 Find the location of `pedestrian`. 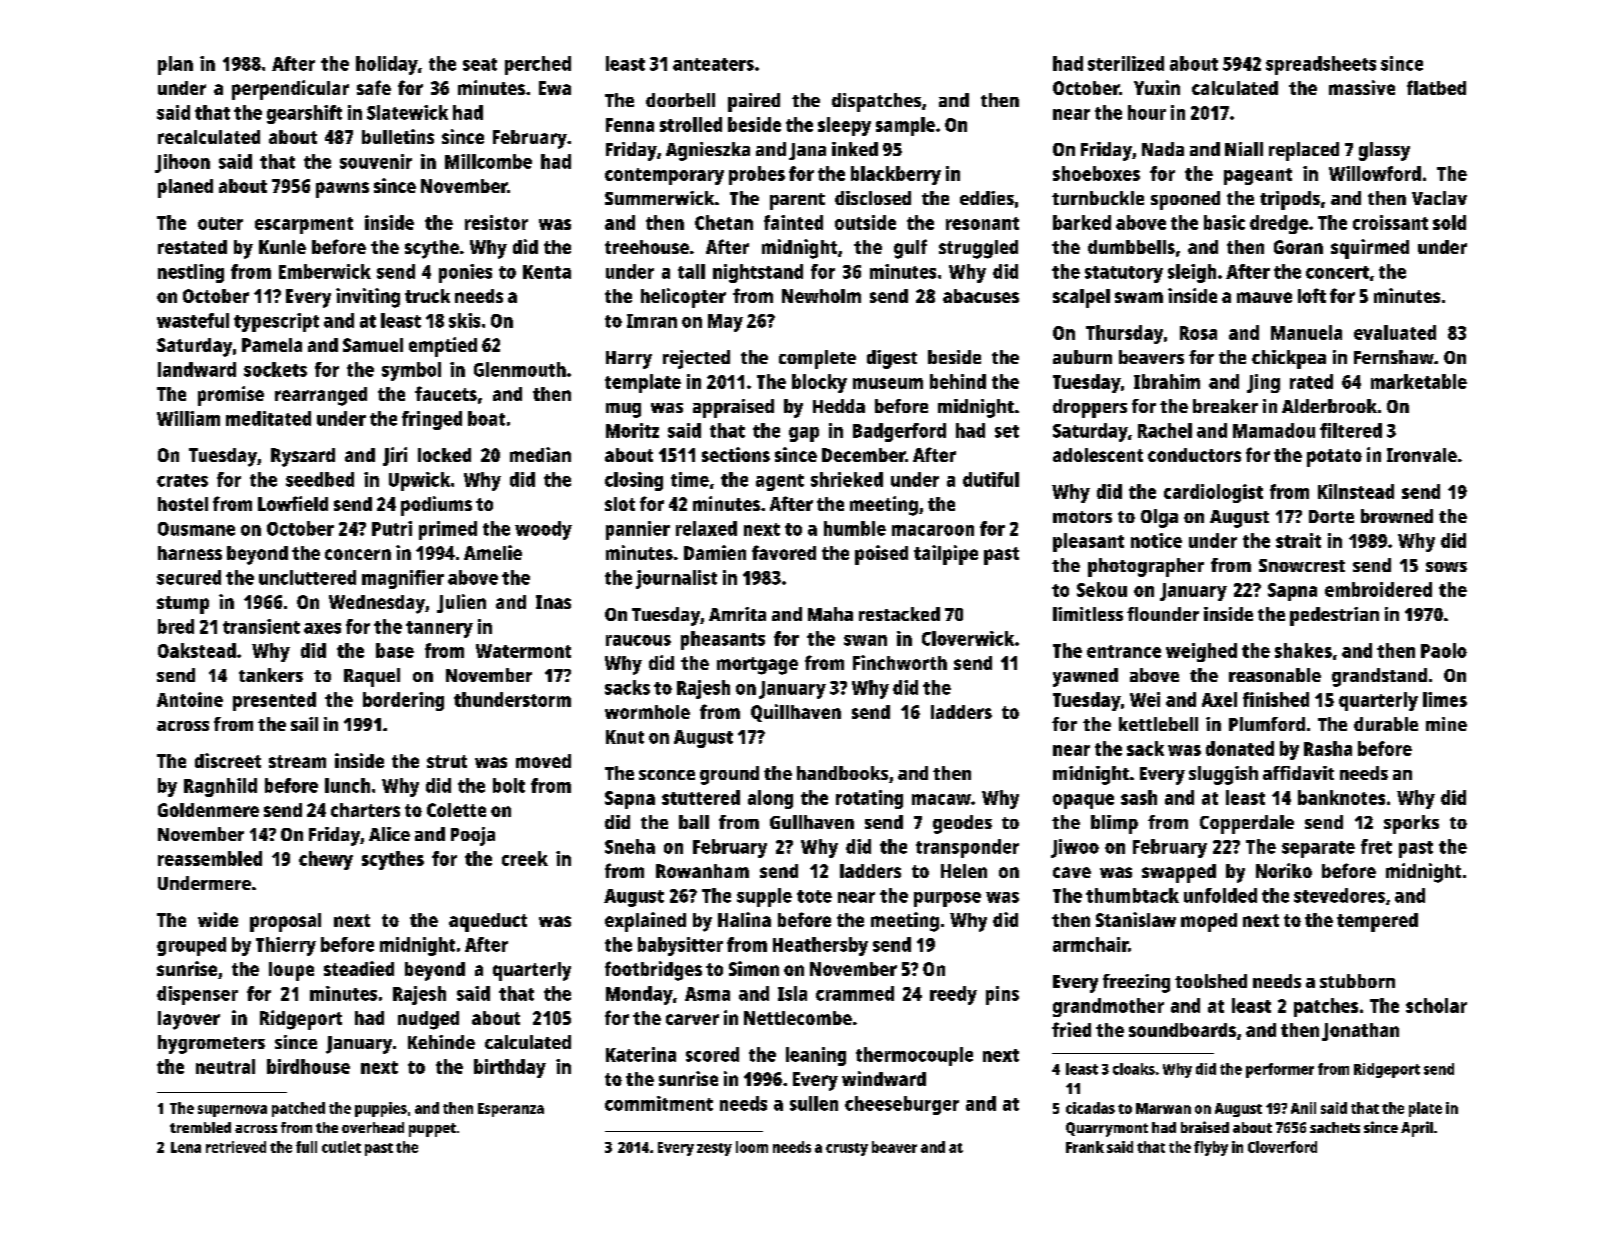

pedestrian is located at coordinates (1334, 616).
